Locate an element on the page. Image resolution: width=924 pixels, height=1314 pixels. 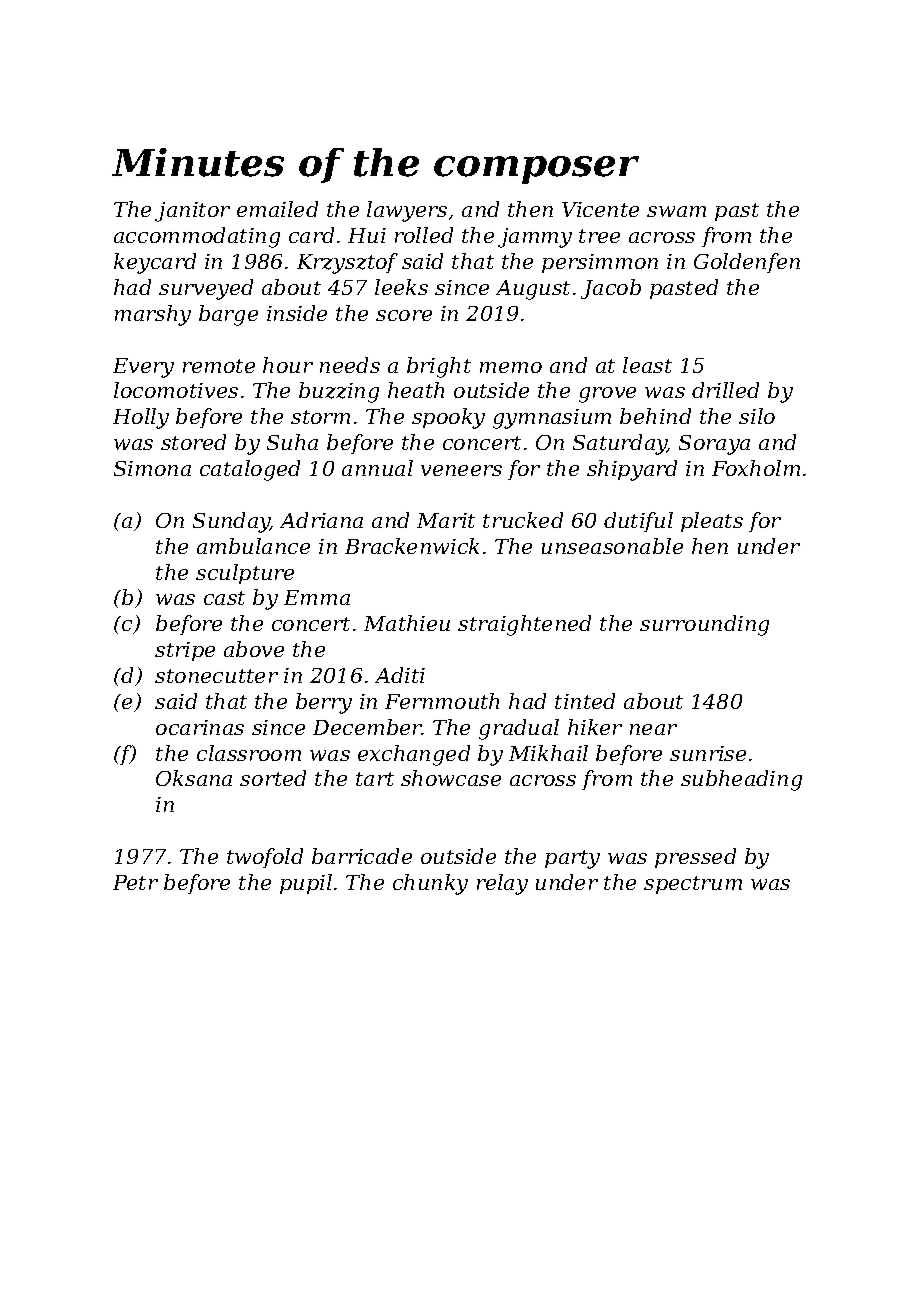
stonecutter is located at coordinates (216, 676).
